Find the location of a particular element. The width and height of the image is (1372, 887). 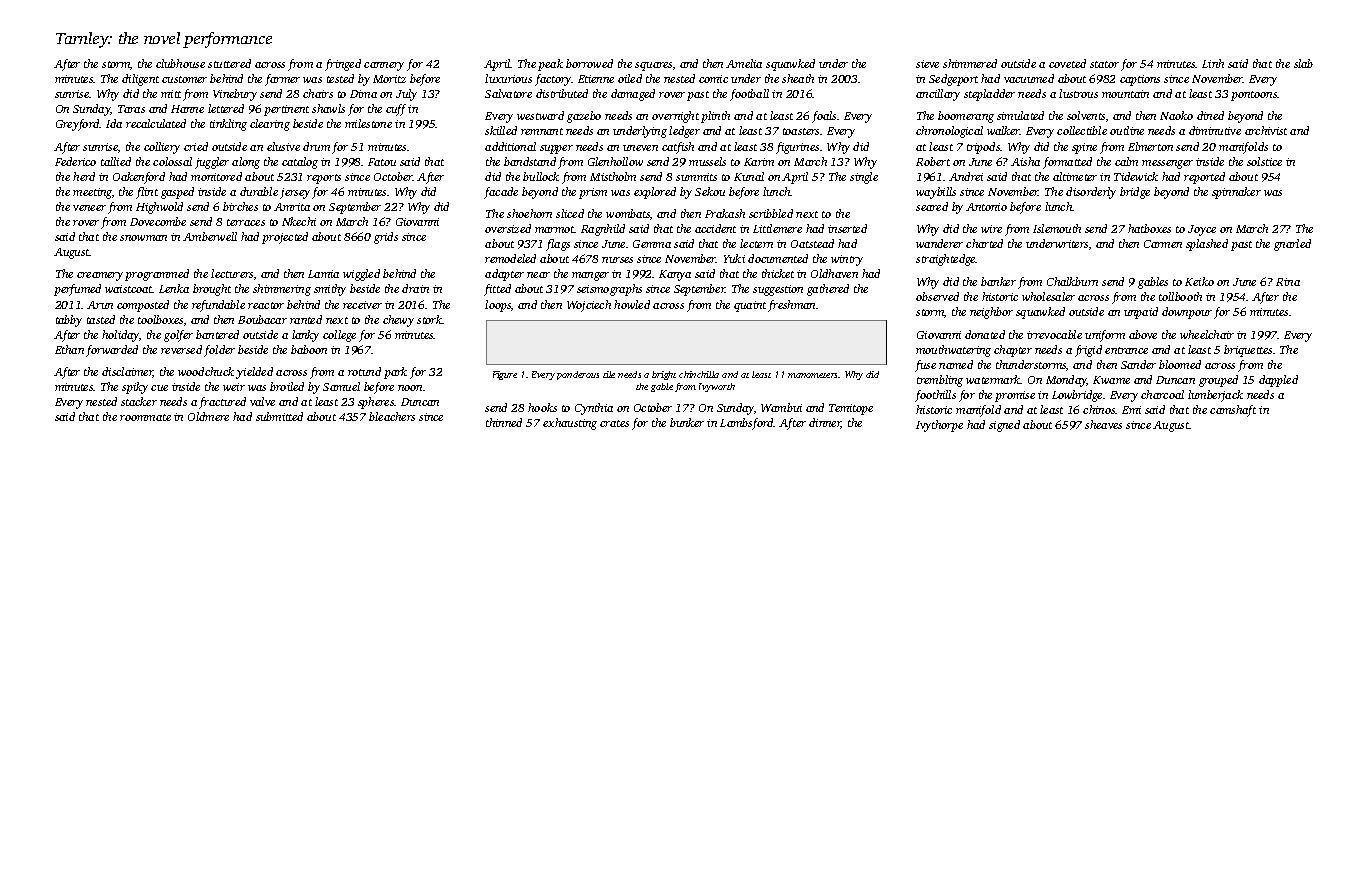

coveted is located at coordinates (1067, 63).
